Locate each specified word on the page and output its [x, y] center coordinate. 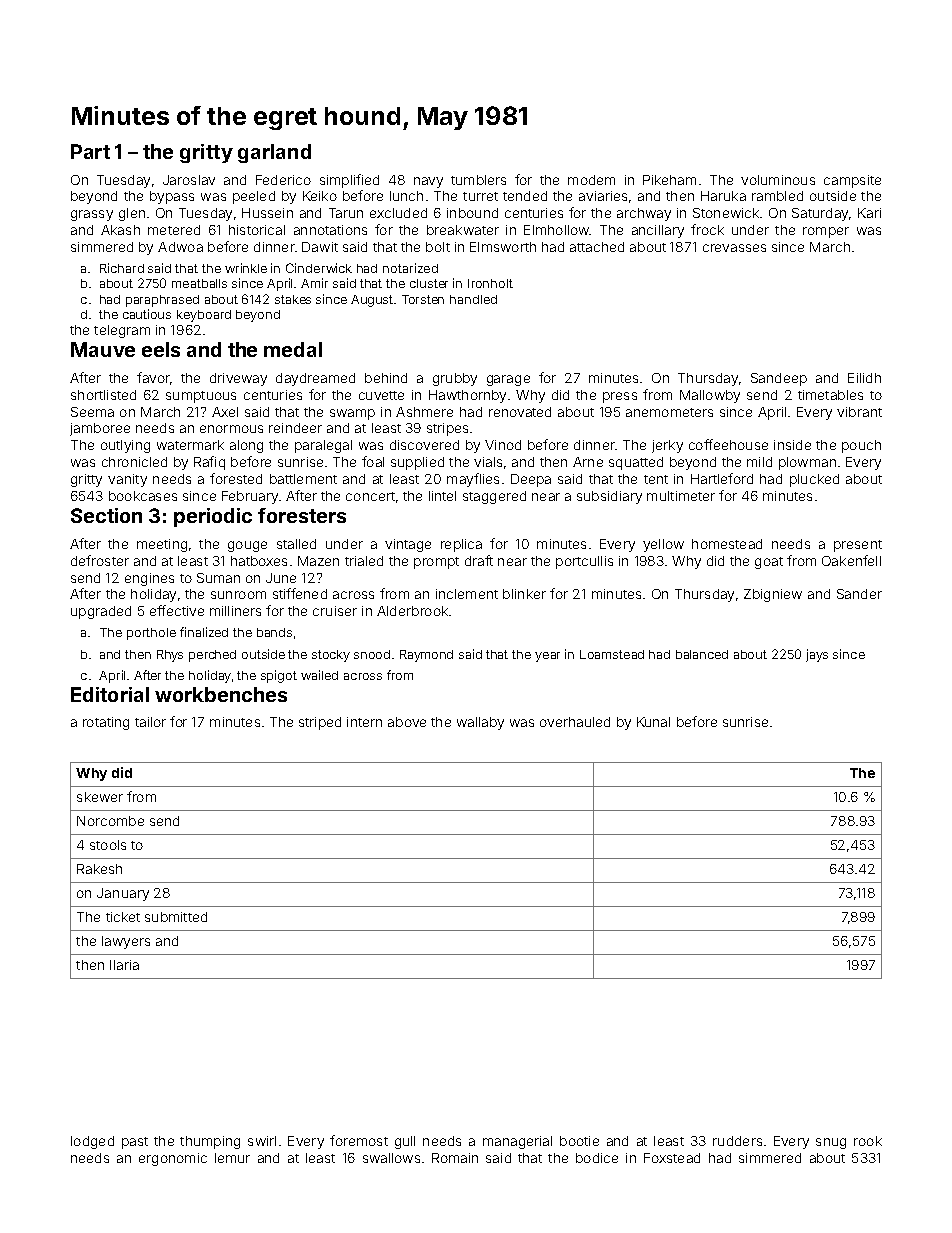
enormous [231, 429]
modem [591, 180]
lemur [232, 1158]
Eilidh [864, 378]
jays [817, 655]
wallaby [480, 723]
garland [274, 153]
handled [473, 299]
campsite [852, 181]
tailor [150, 722]
